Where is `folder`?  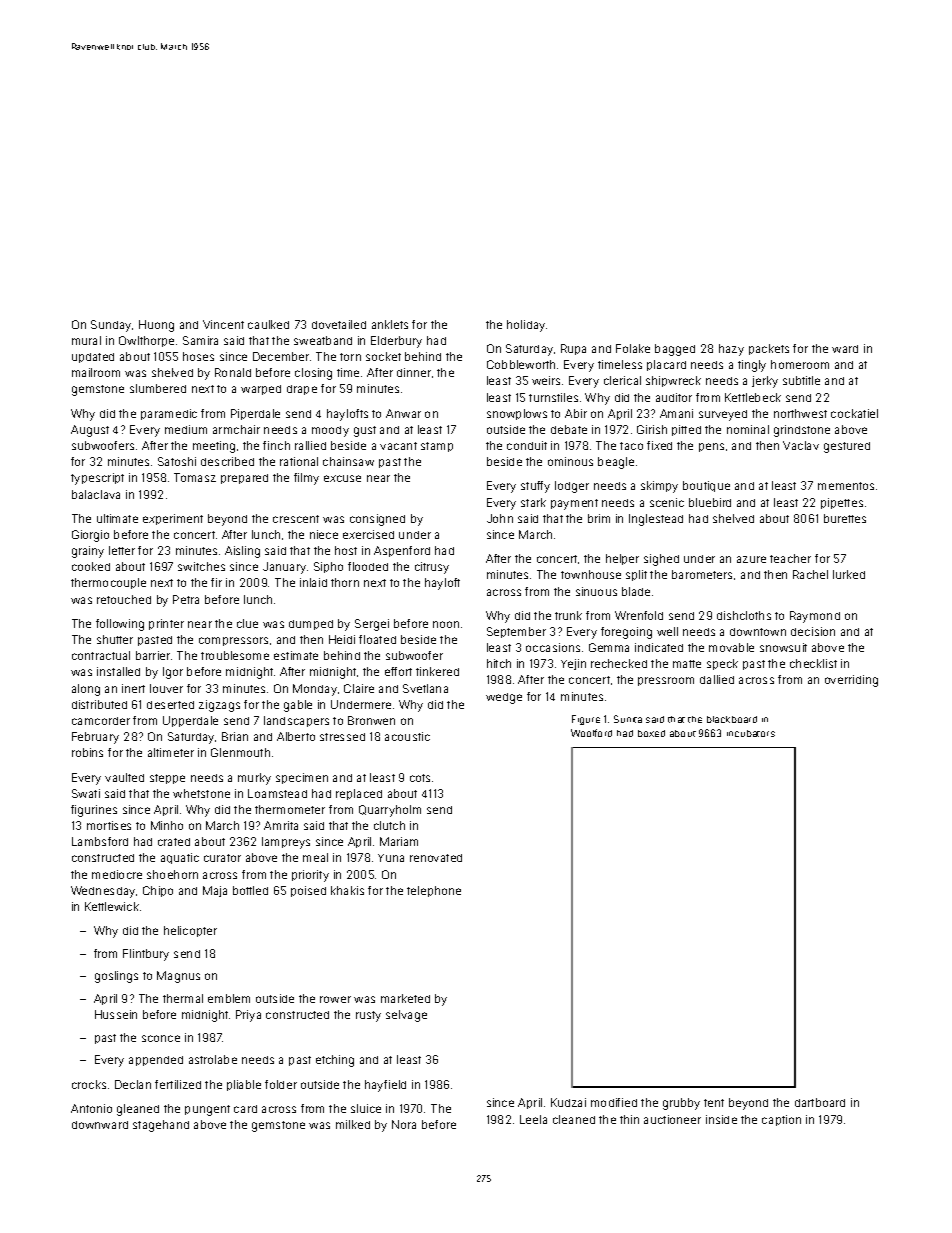
folder is located at coordinates (281, 1084).
